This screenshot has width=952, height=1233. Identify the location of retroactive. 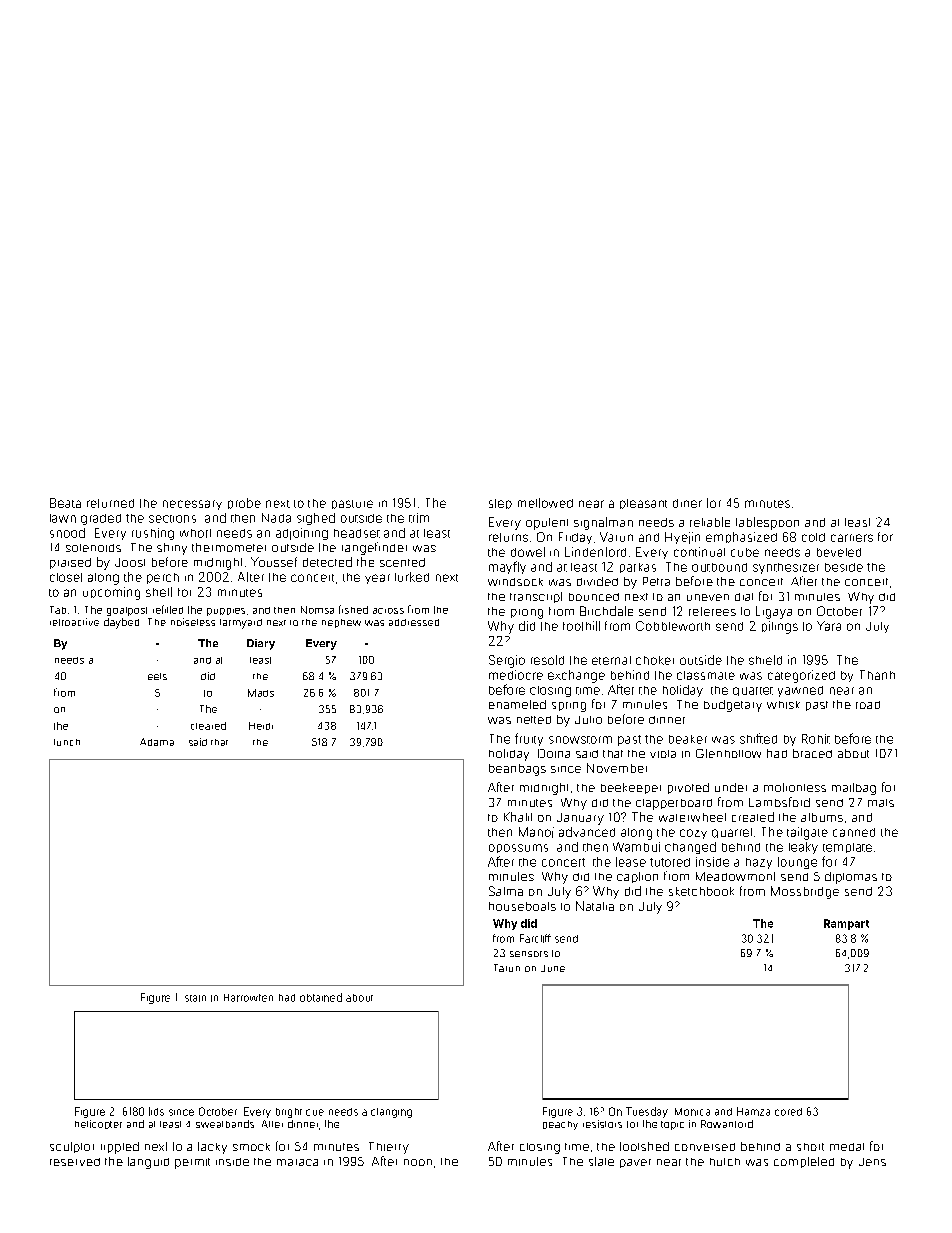
(74, 622).
